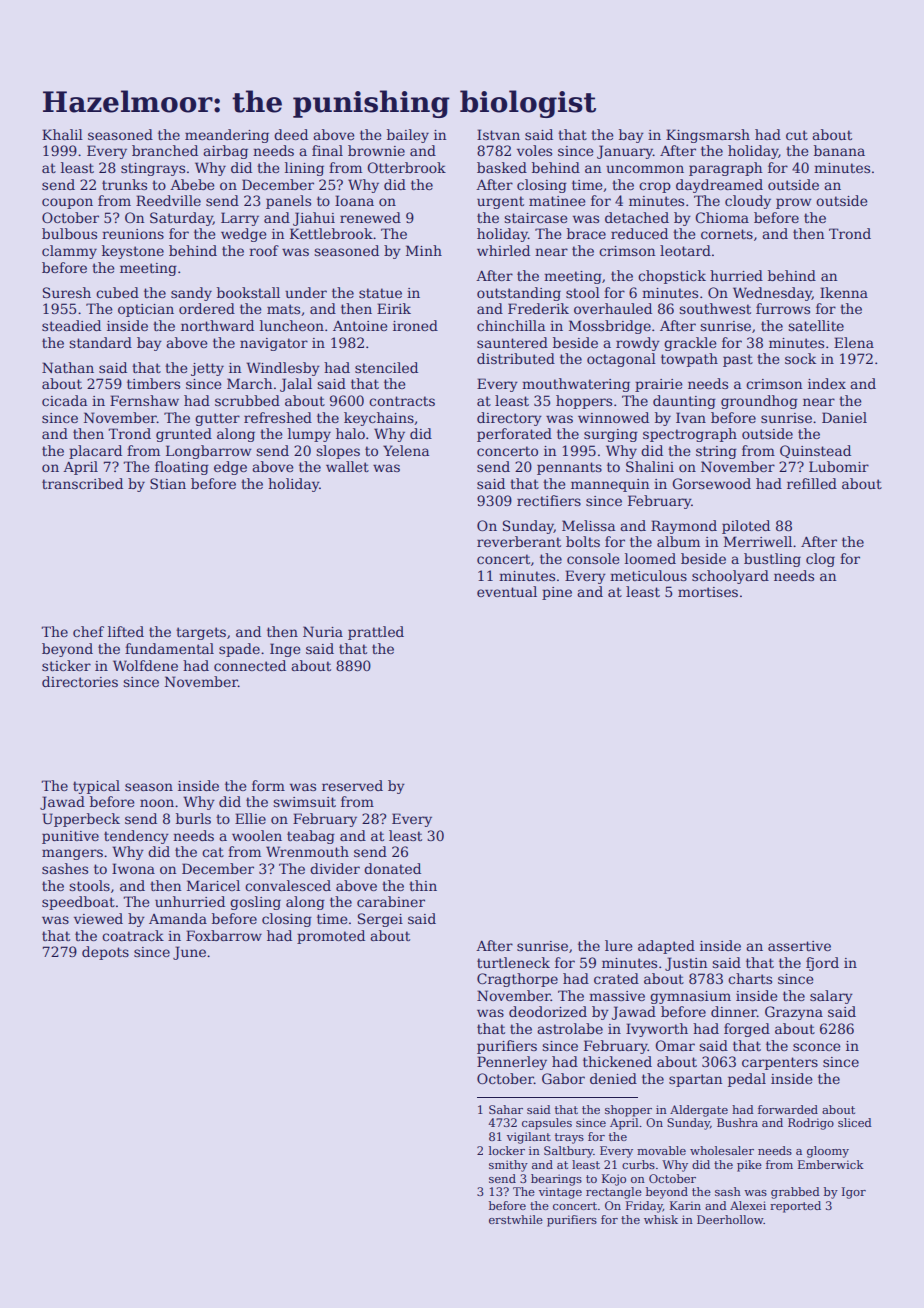 The height and width of the screenshot is (1308, 924). I want to click on spartan, so click(695, 1080).
